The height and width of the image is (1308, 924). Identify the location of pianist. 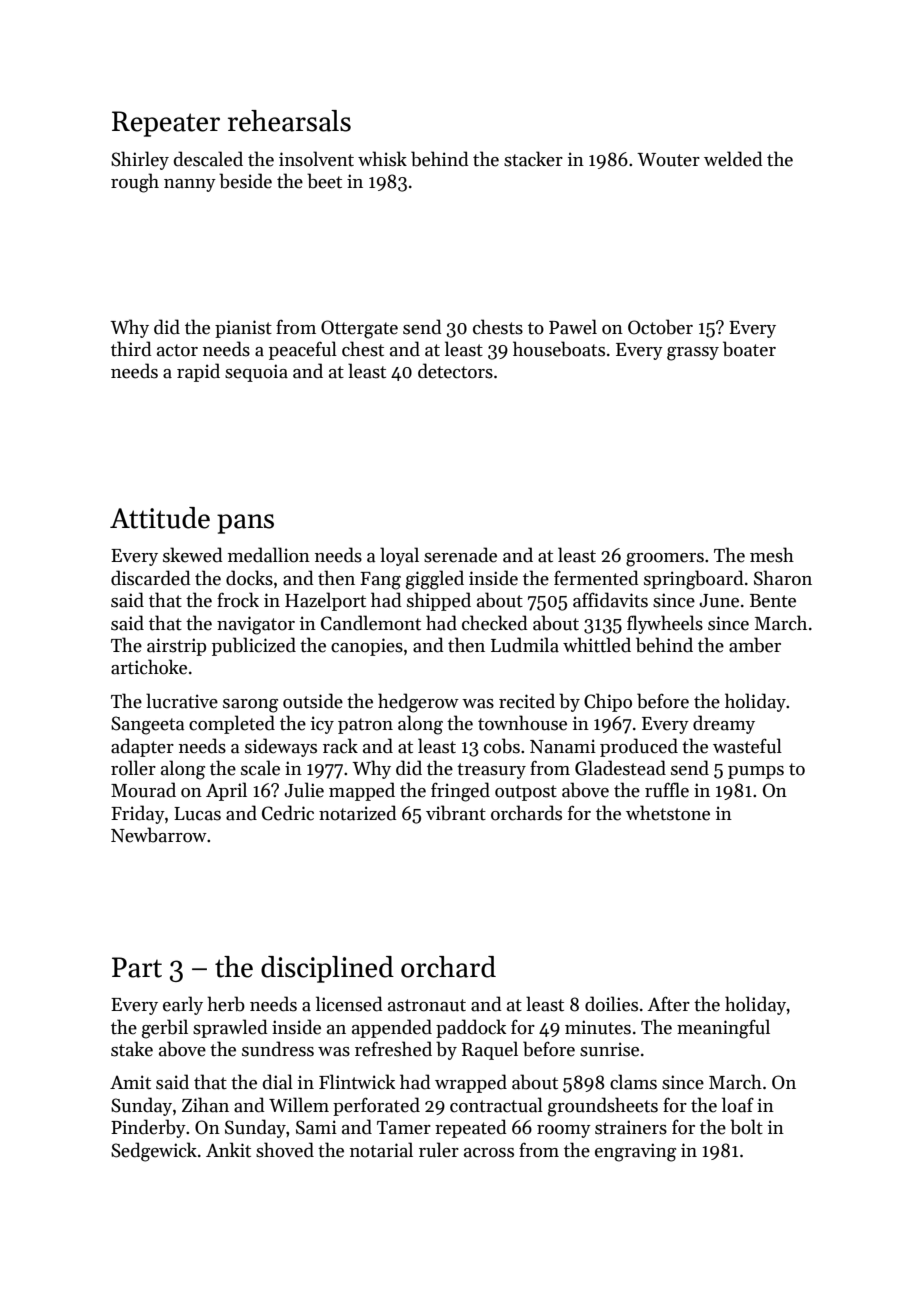
(243, 329).
